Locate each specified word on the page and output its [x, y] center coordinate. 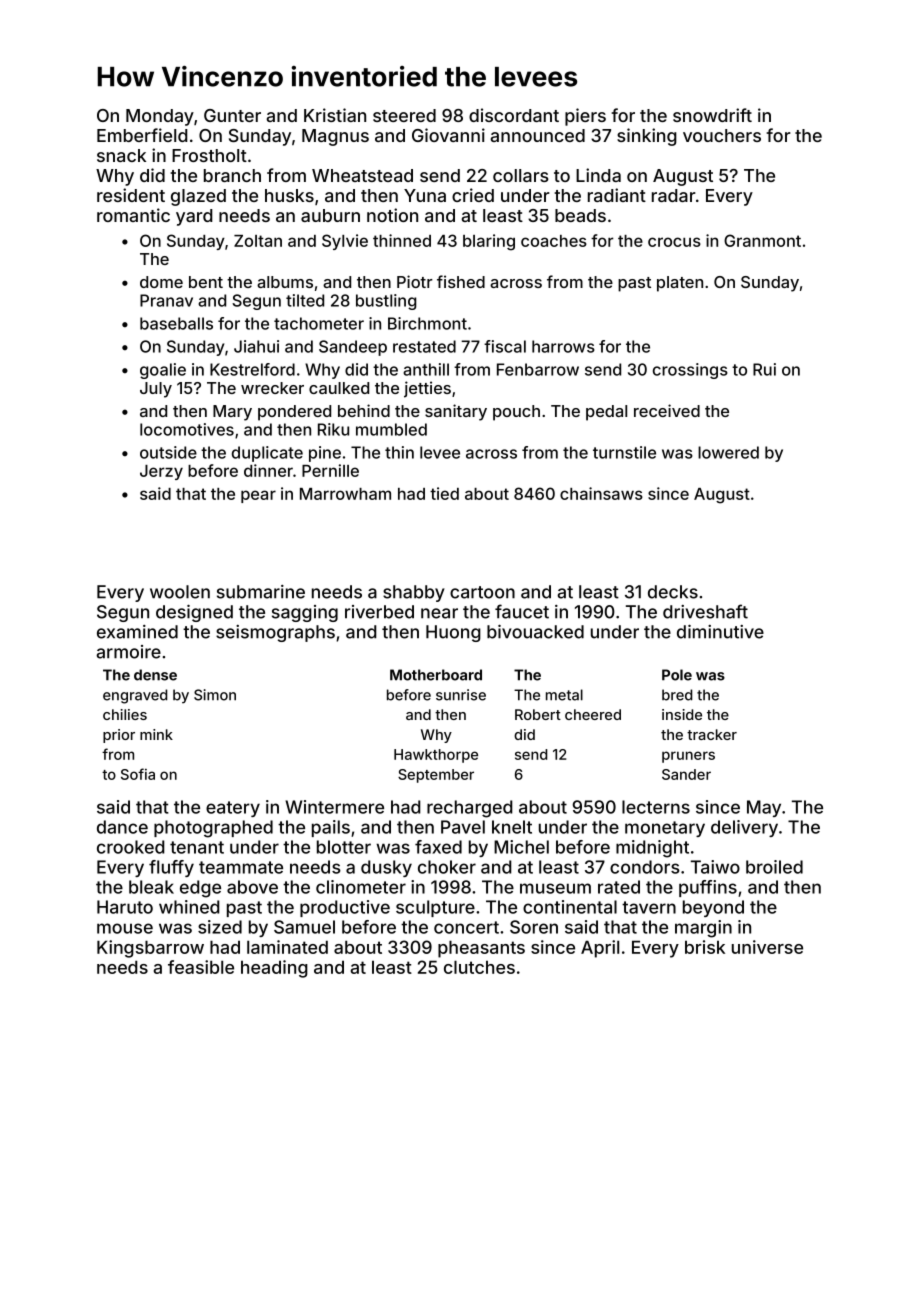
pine [325, 454]
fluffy [171, 868]
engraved [135, 696]
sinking [647, 137]
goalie [163, 371]
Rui [764, 369]
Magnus [335, 137]
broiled [774, 867]
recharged [469, 809]
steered [404, 115]
